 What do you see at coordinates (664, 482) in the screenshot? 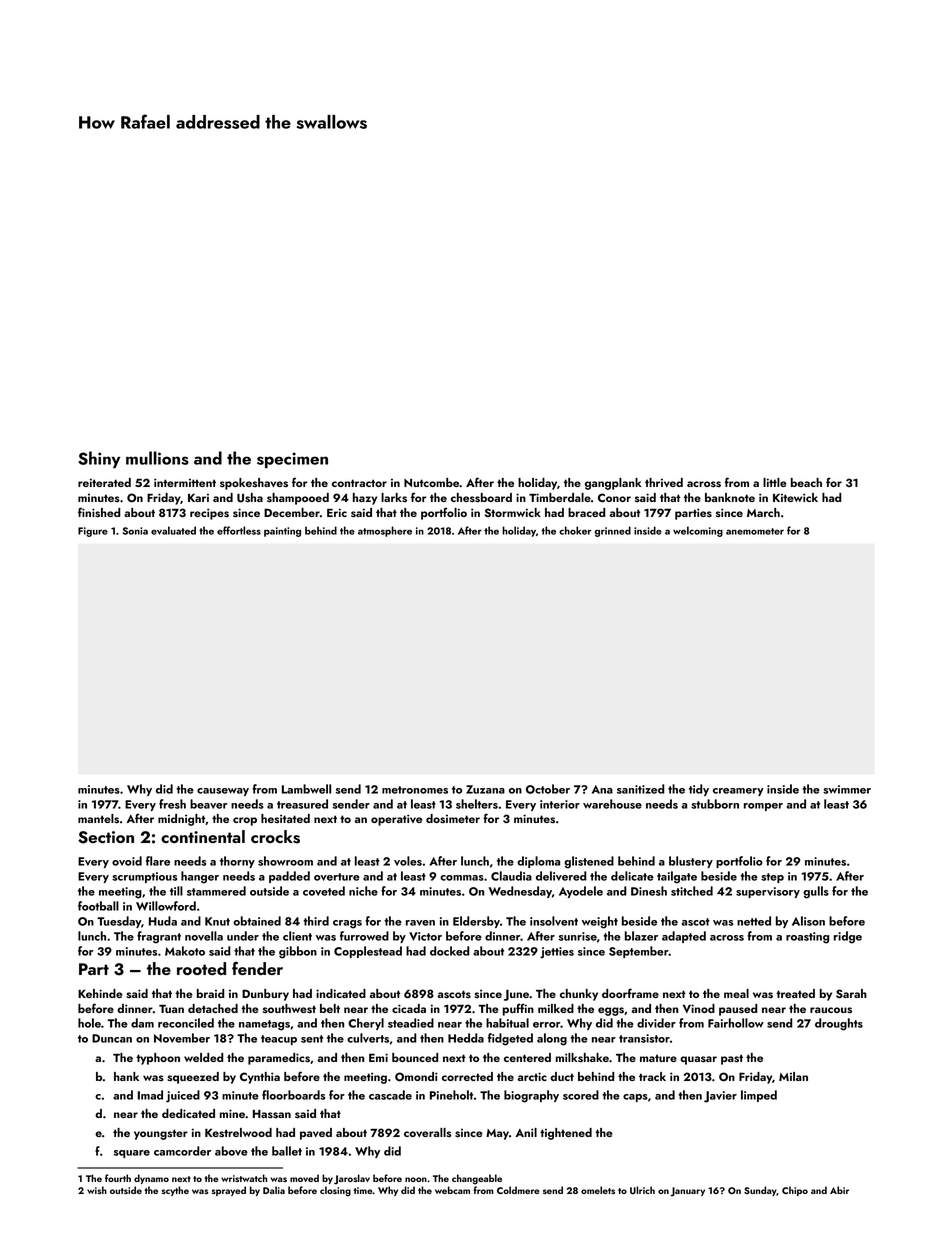
I see `thrived` at bounding box center [664, 482].
